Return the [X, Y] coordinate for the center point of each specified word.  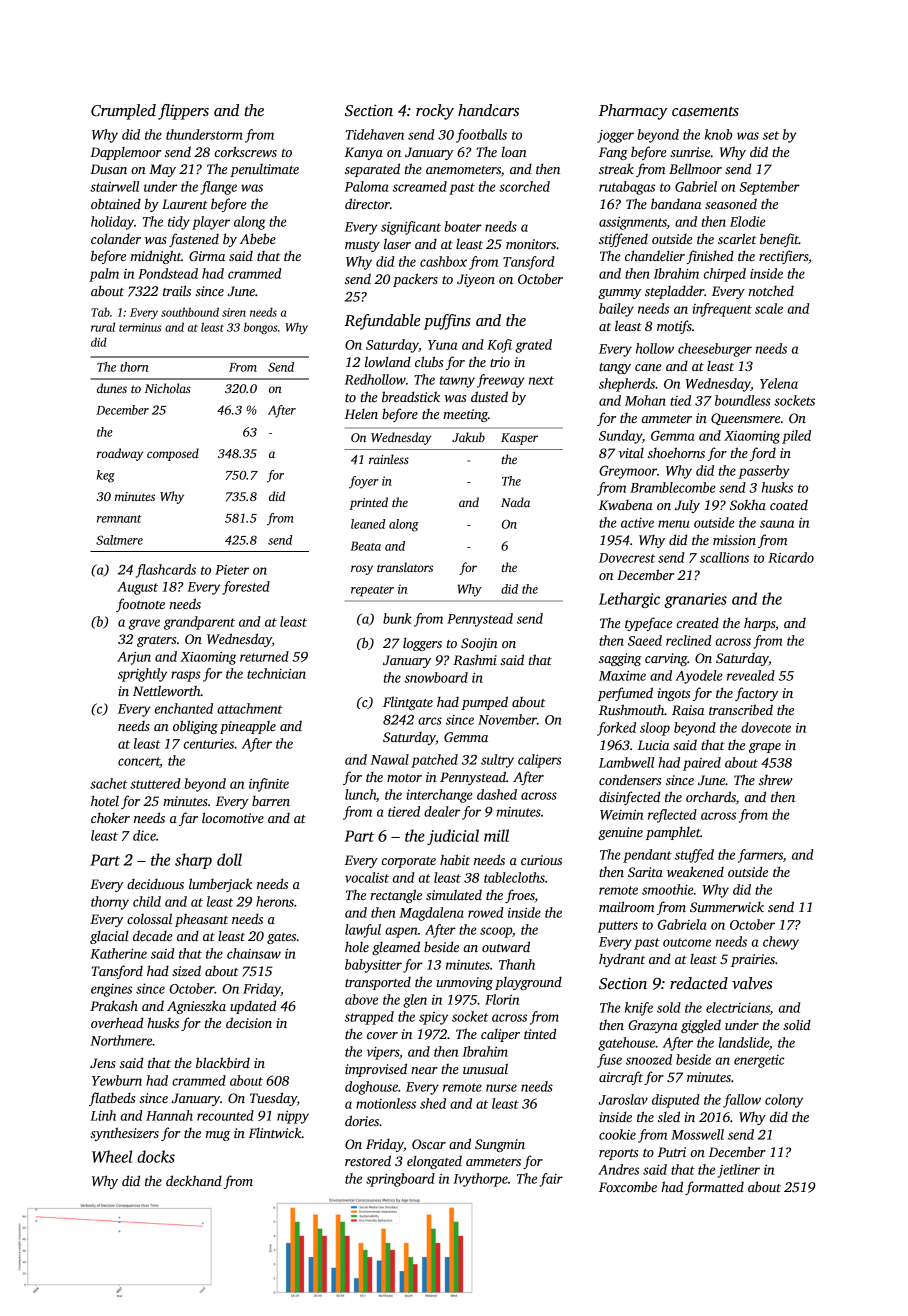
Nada [515, 502]
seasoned [731, 203]
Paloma [367, 186]
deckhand [194, 1180]
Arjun [134, 658]
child [147, 901]
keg [106, 476]
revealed [751, 675]
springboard [400, 1180]
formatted [714, 1188]
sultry [497, 761]
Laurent [185, 204]
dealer [442, 811]
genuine [620, 833]
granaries [695, 600]
